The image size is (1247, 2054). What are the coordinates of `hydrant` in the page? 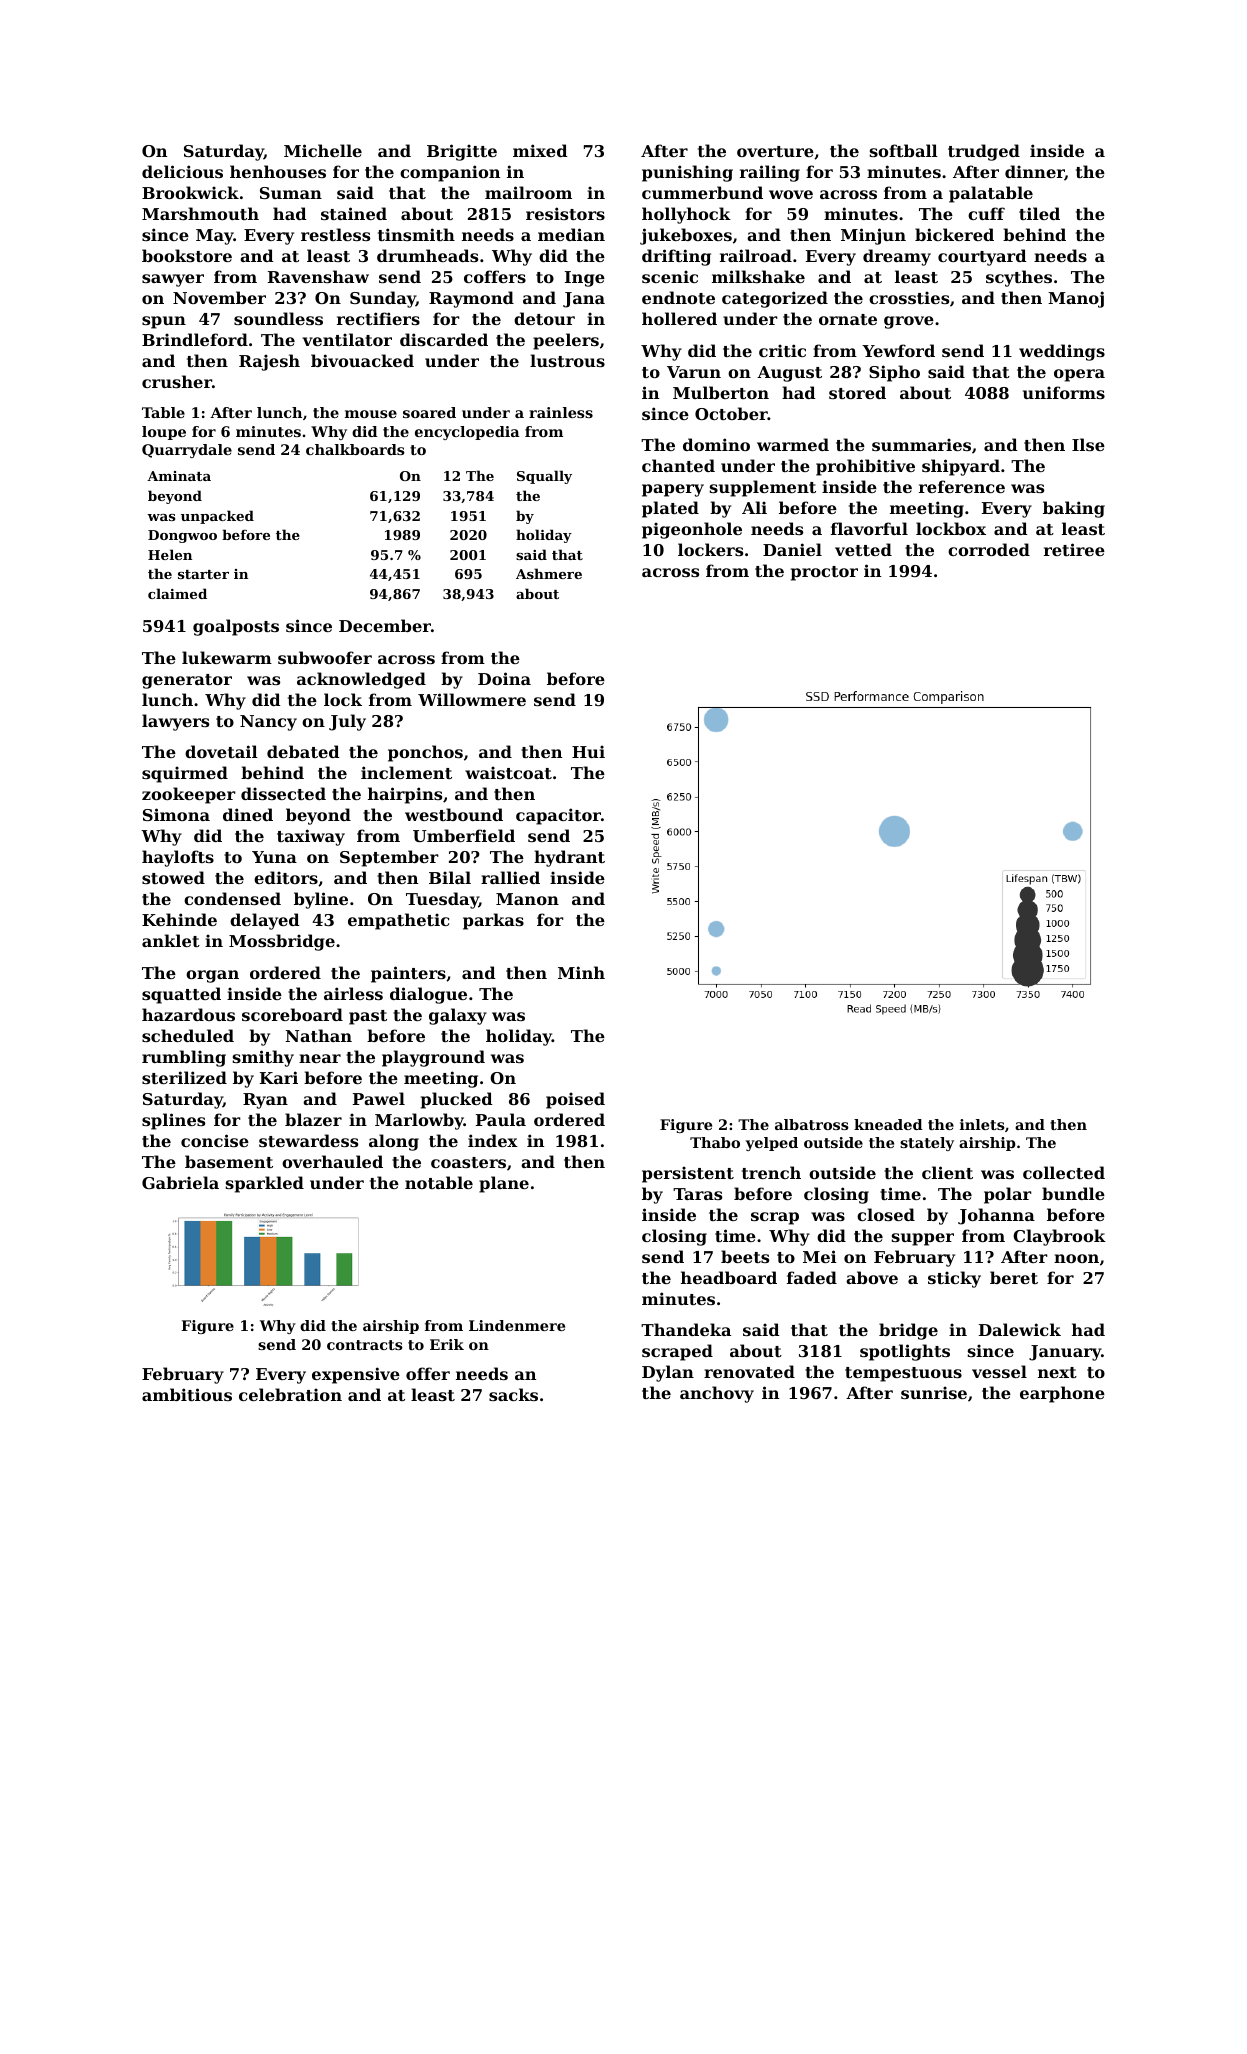 It's located at (569, 858).
